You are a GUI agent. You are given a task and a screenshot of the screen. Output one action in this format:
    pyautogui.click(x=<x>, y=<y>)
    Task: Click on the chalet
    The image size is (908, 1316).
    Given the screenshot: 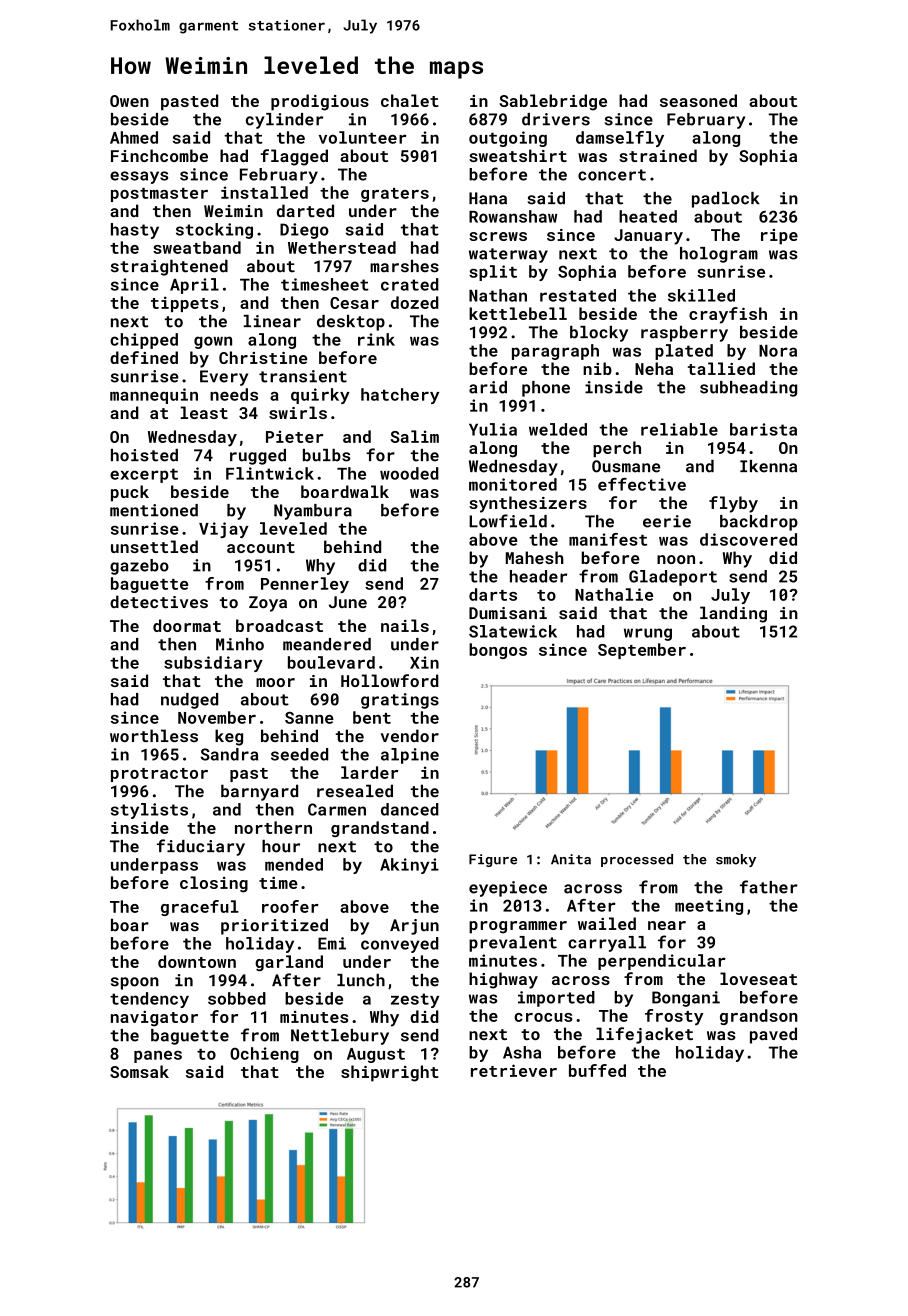 What is the action you would take?
    pyautogui.click(x=410, y=100)
